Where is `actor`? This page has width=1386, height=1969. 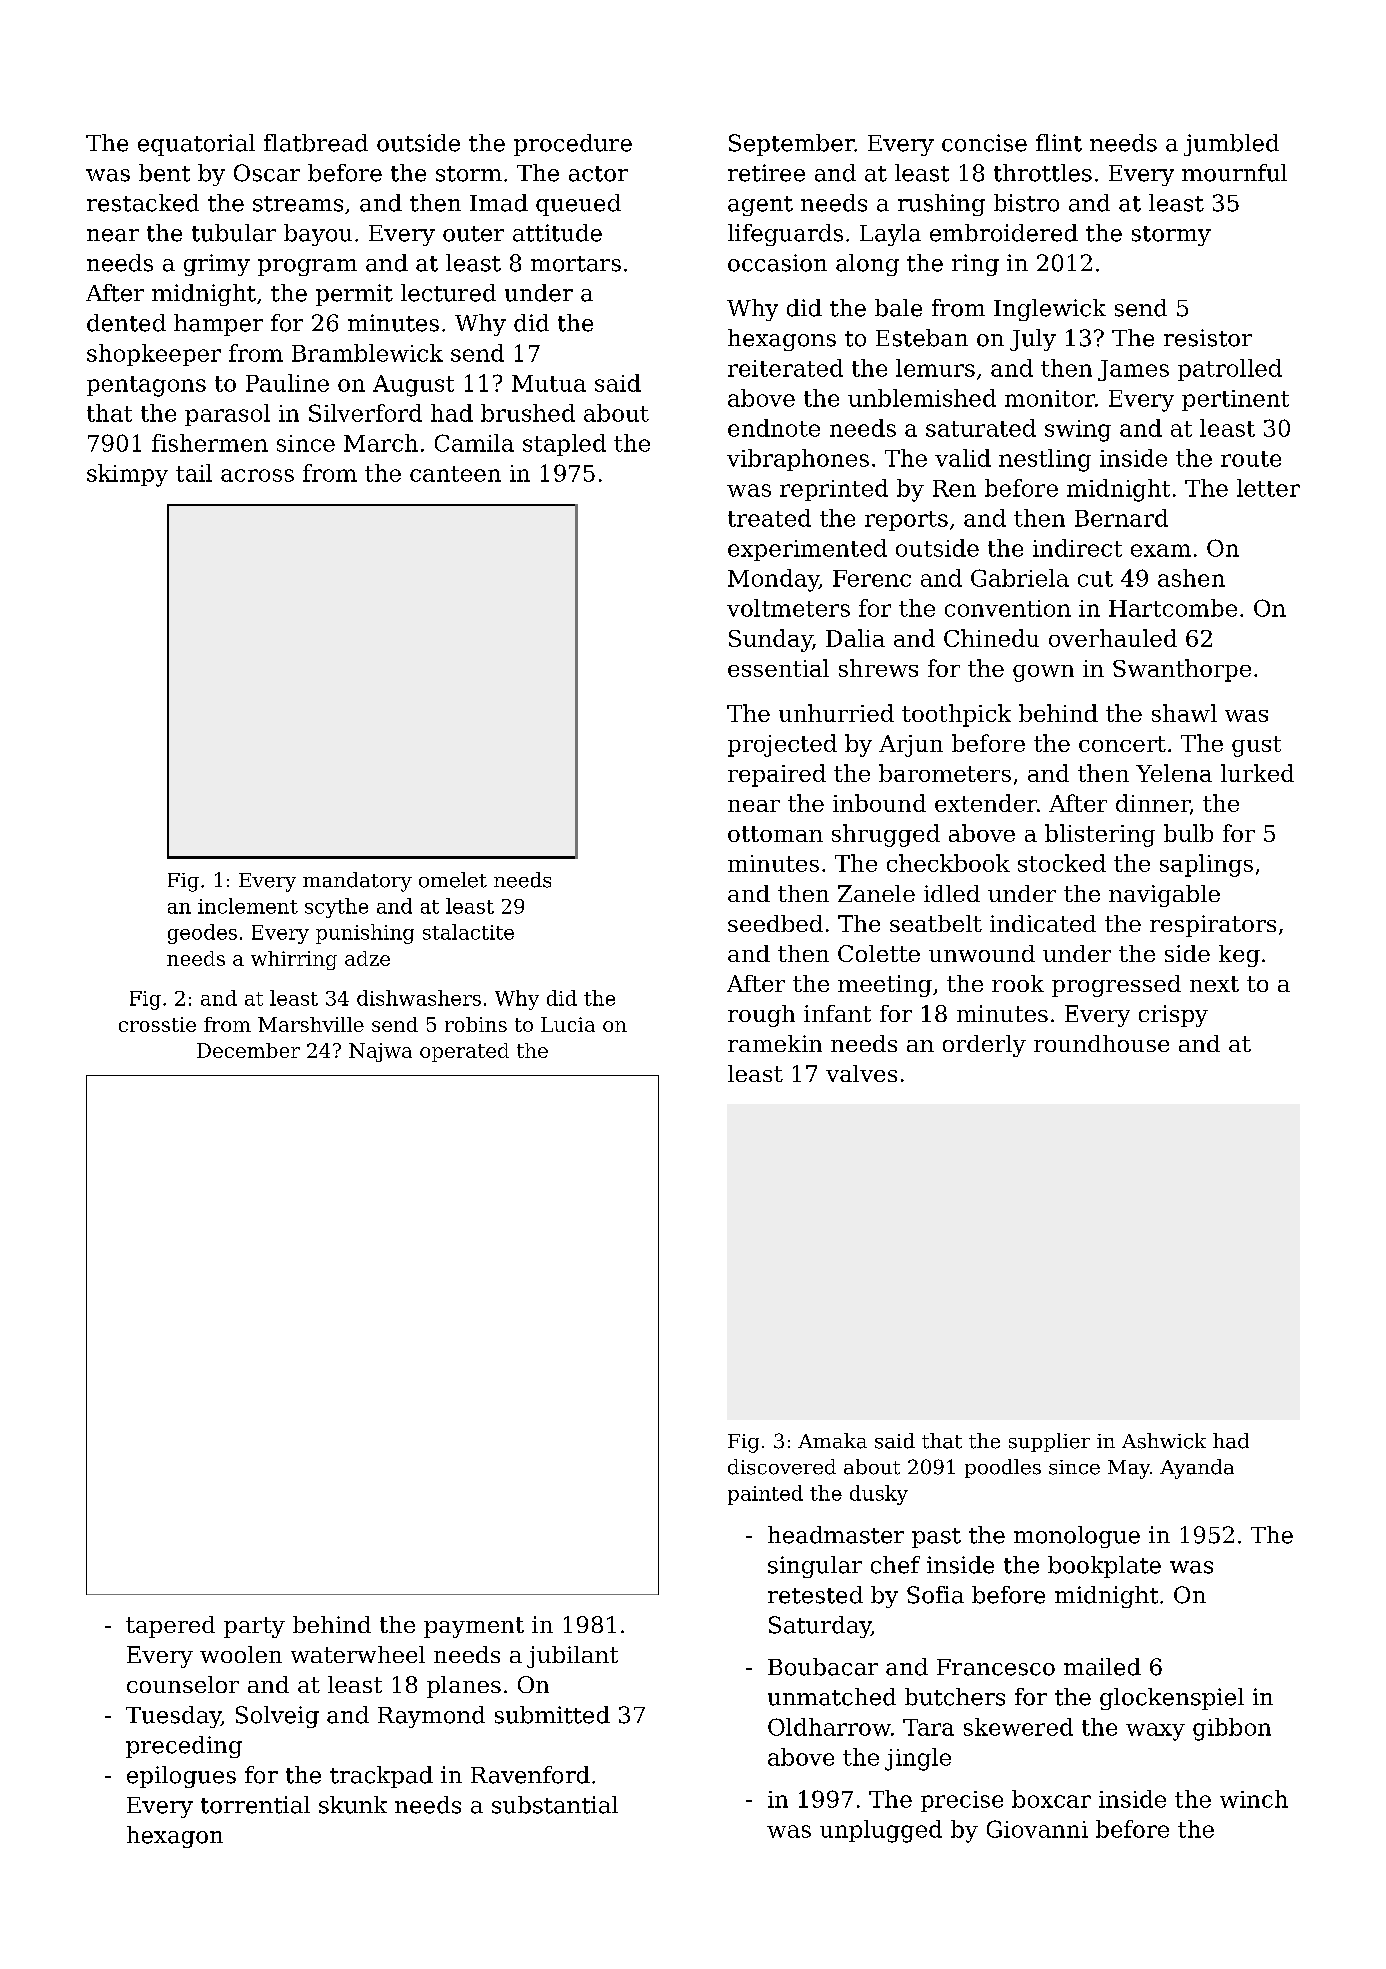
actor is located at coordinates (598, 174).
